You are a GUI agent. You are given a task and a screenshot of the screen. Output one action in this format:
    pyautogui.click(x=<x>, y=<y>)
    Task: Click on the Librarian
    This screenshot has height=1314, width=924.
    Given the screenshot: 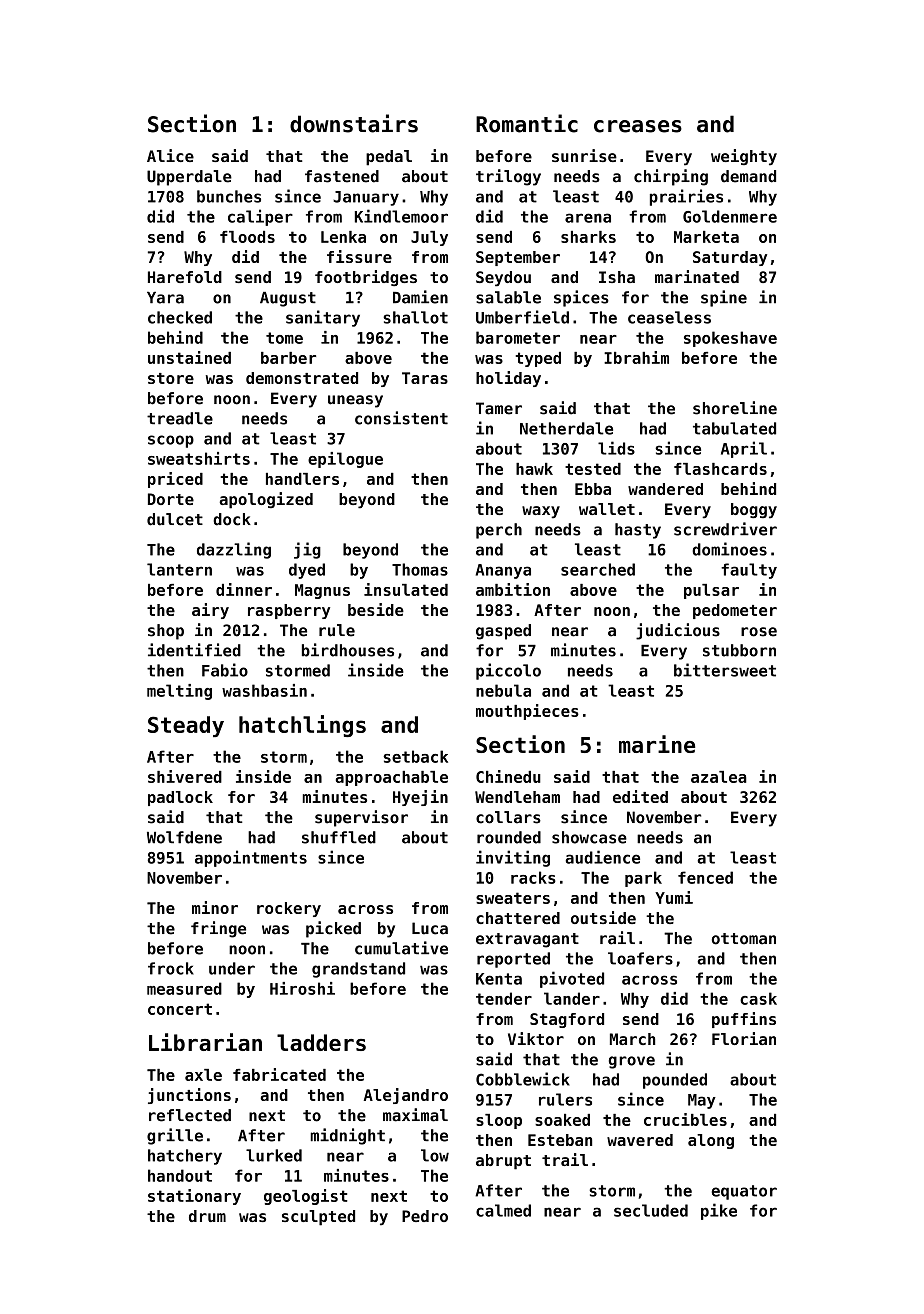 What is the action you would take?
    pyautogui.click(x=205, y=1042)
